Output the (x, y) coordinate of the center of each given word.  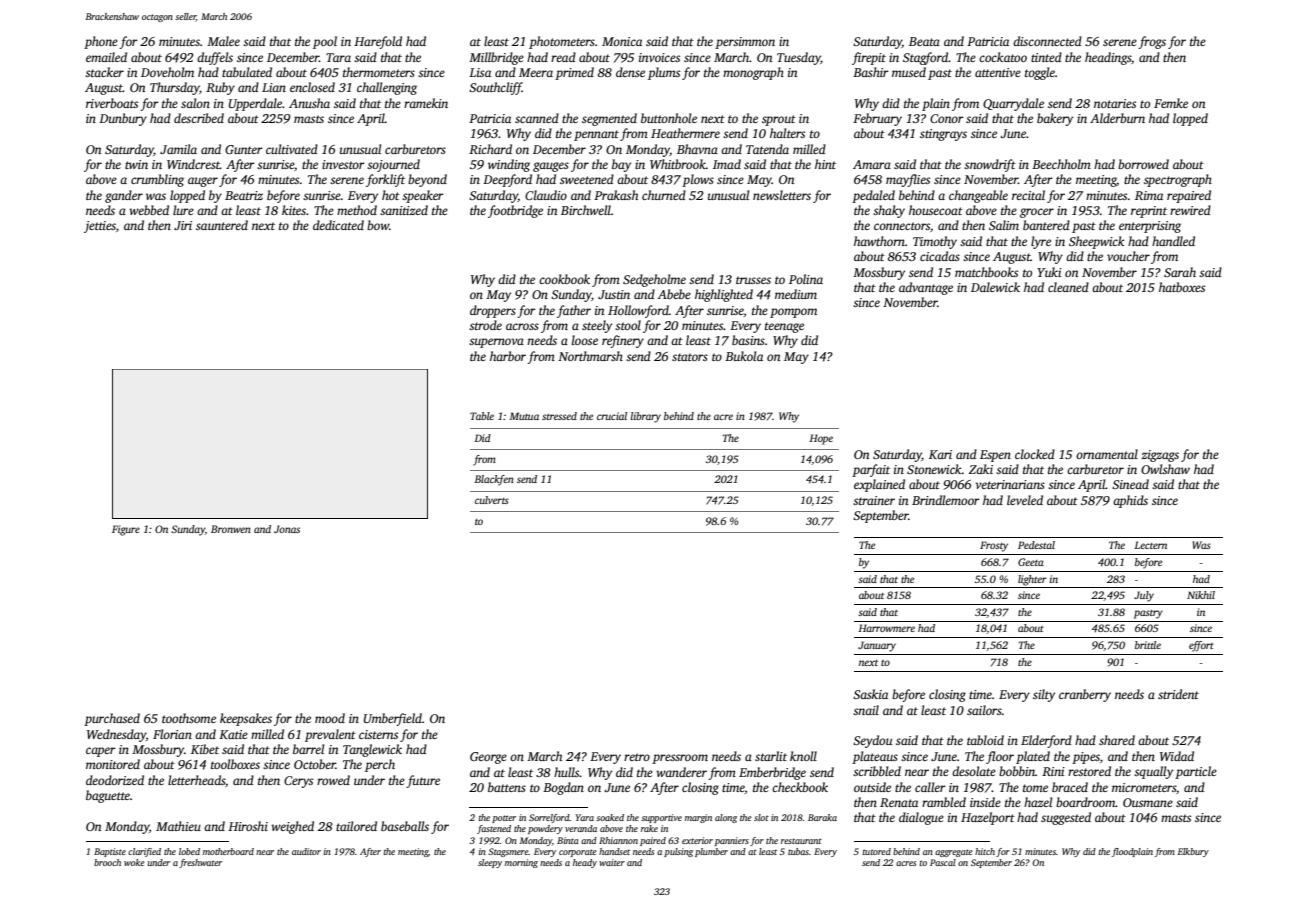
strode (485, 325)
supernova (496, 343)
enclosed (312, 87)
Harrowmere (886, 628)
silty (1044, 695)
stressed (559, 416)
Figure (126, 530)
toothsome (189, 718)
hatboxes (1182, 287)
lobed (189, 851)
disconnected (1047, 41)
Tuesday (799, 58)
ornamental (1107, 454)
